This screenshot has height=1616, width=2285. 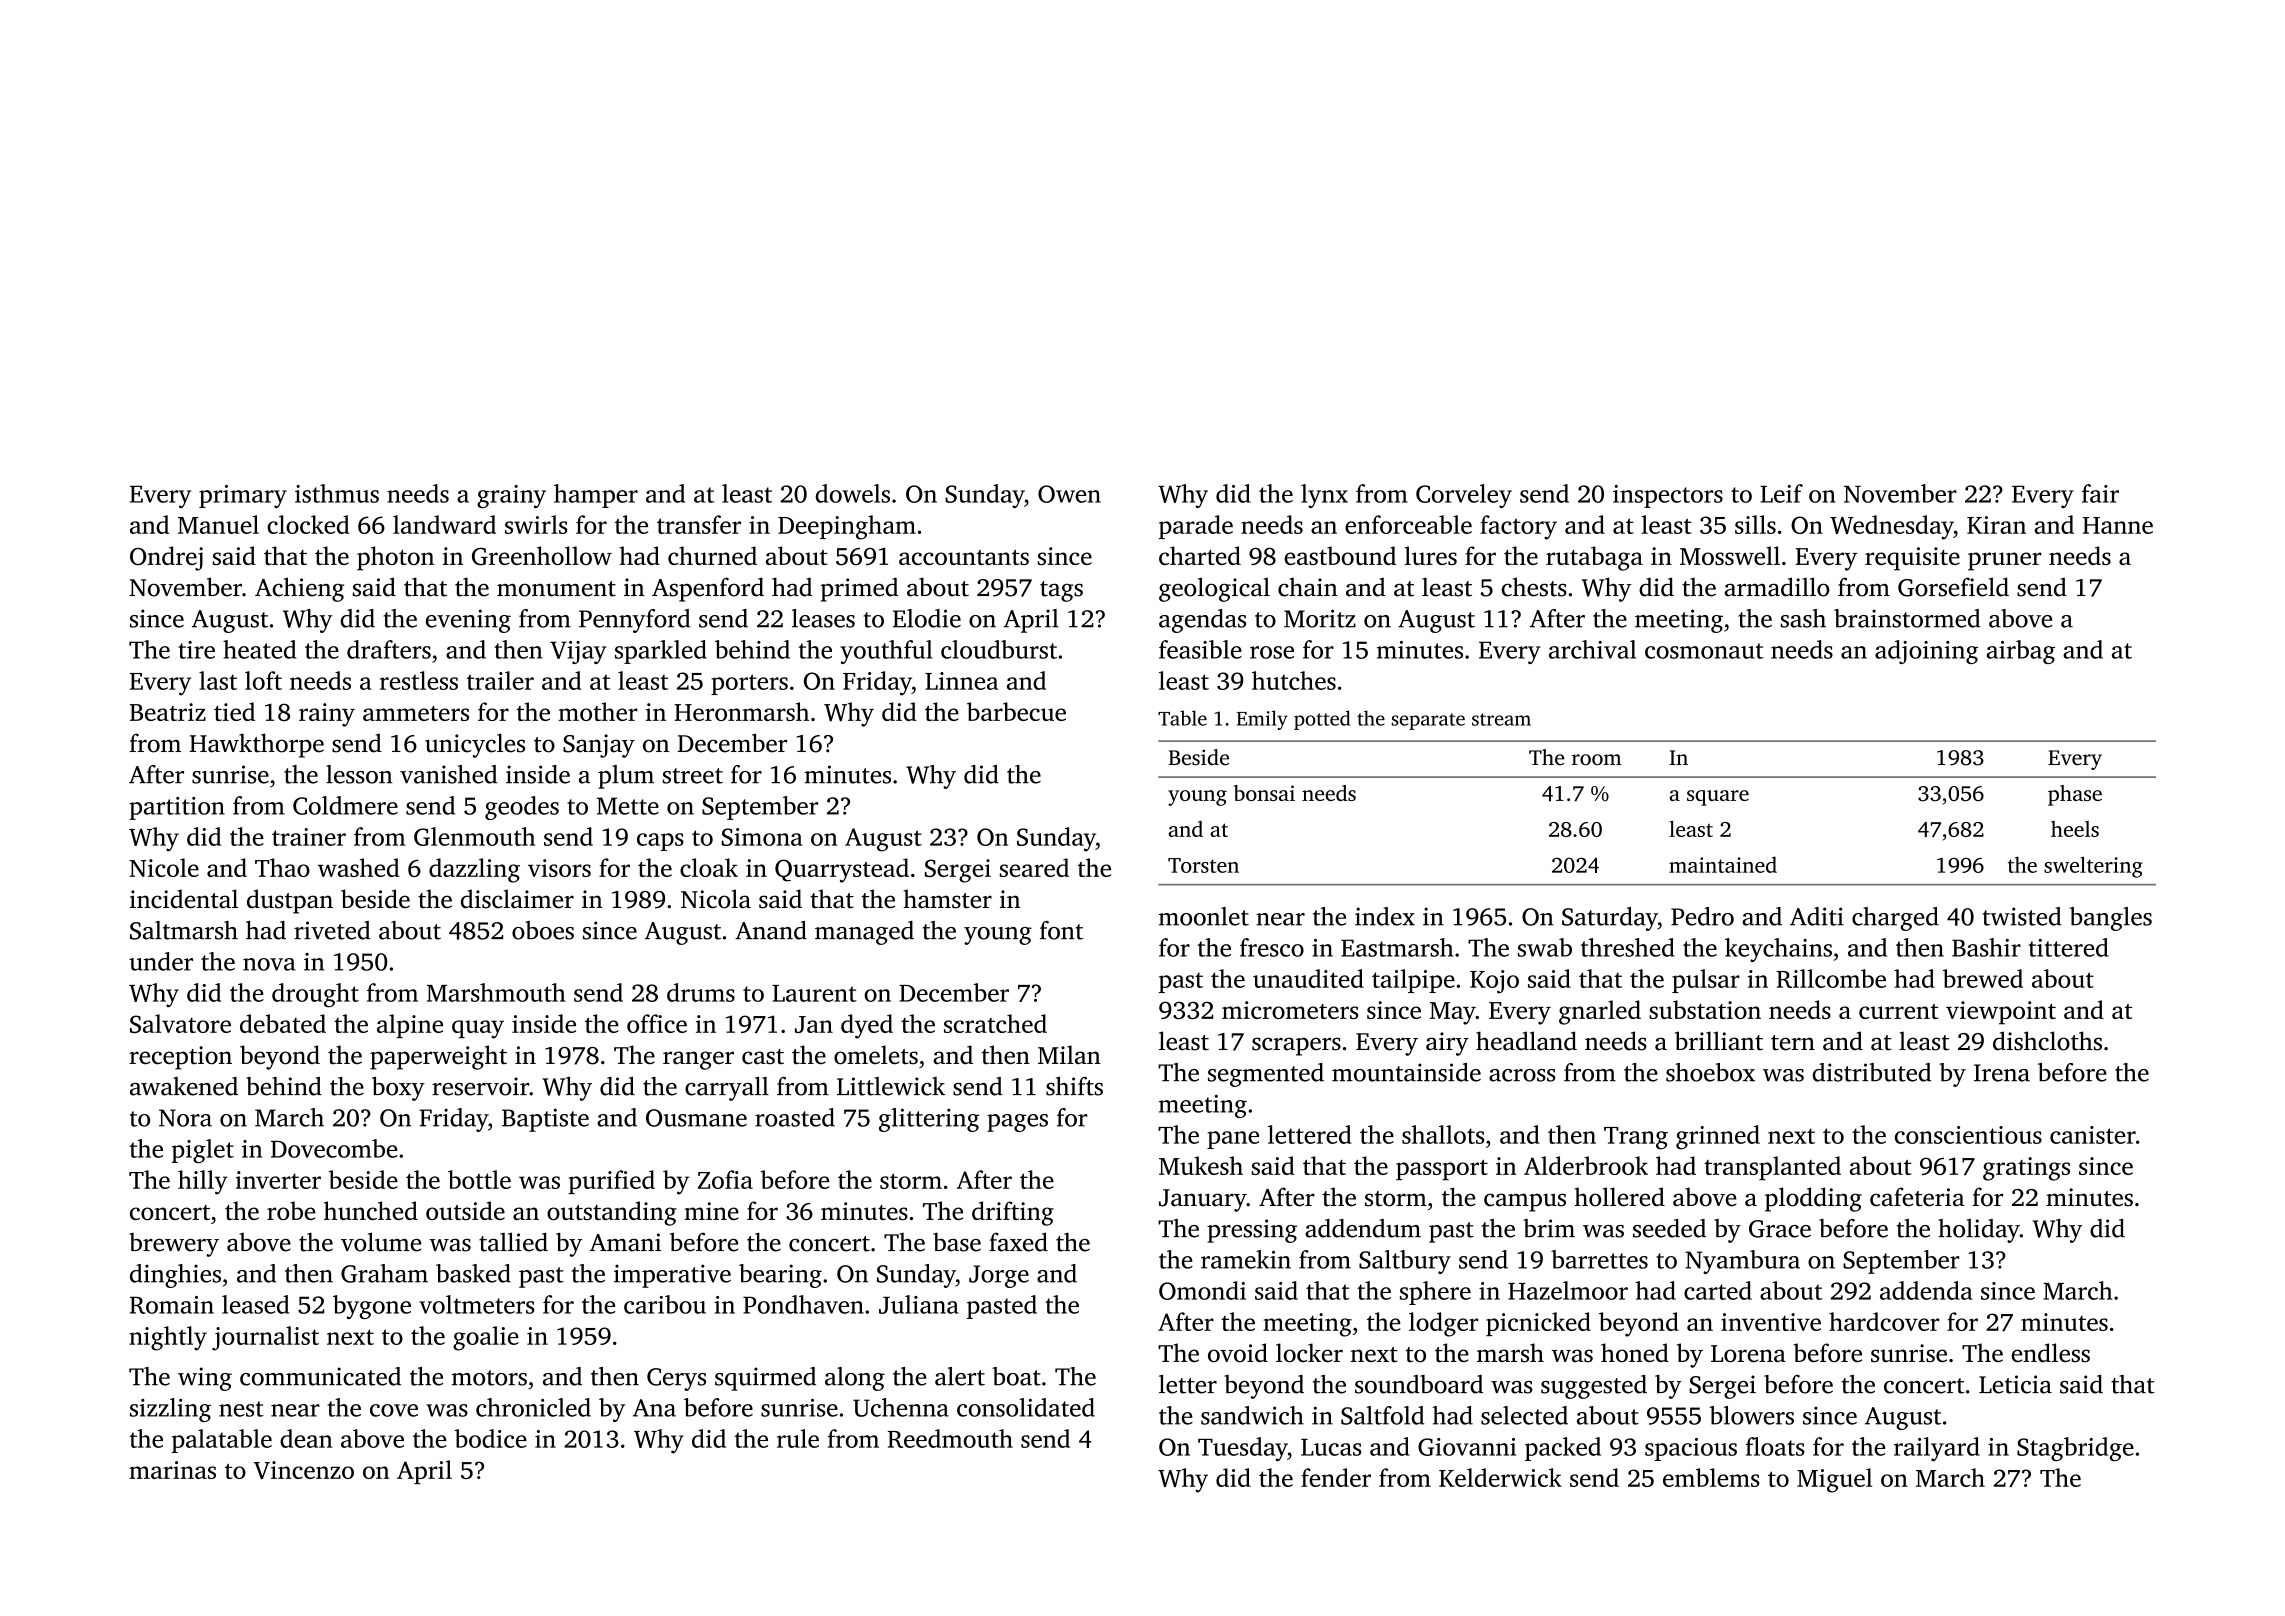 I want to click on hamper, so click(x=596, y=496).
